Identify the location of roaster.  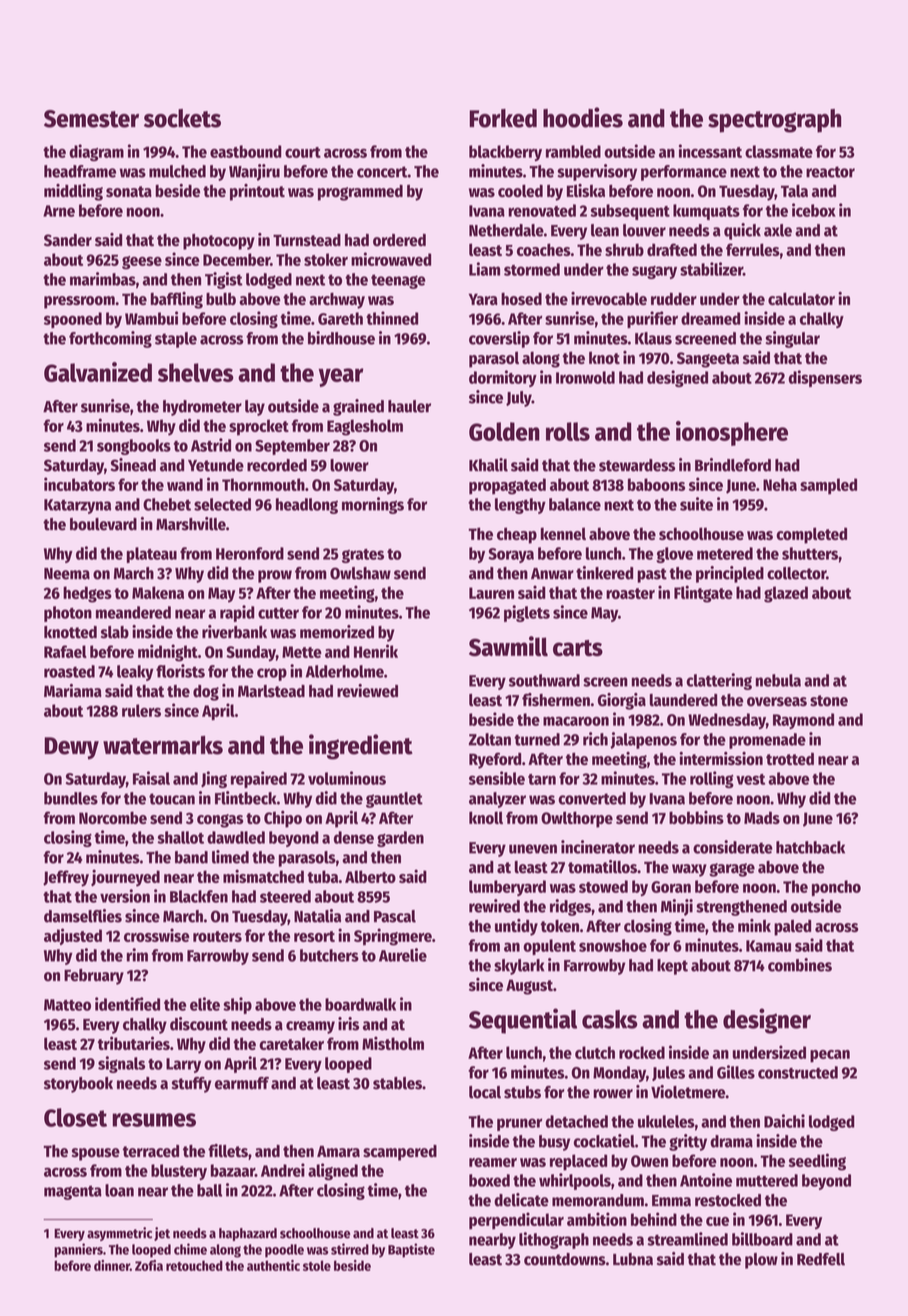
(630, 593).
